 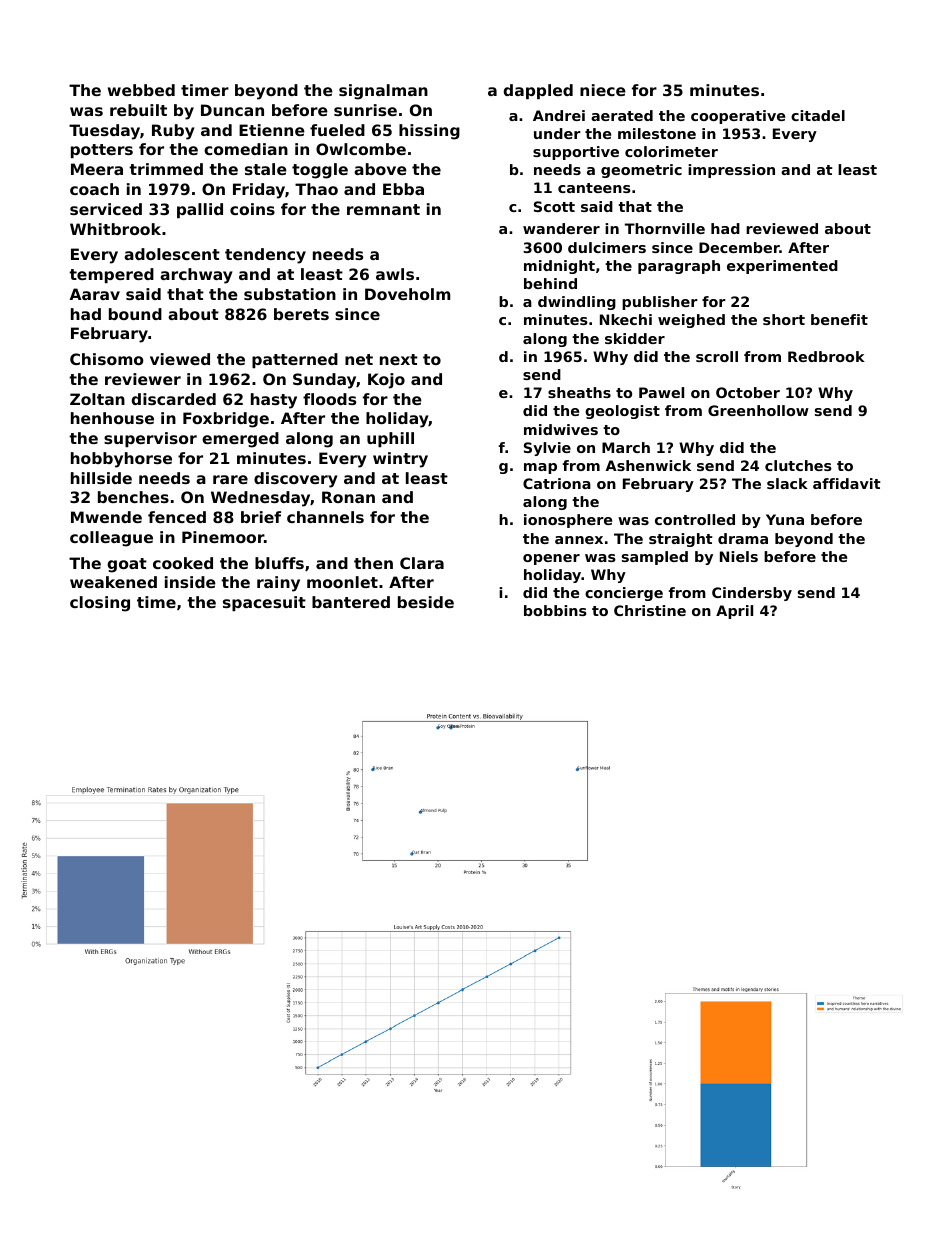 What do you see at coordinates (183, 563) in the screenshot?
I see `cooked` at bounding box center [183, 563].
